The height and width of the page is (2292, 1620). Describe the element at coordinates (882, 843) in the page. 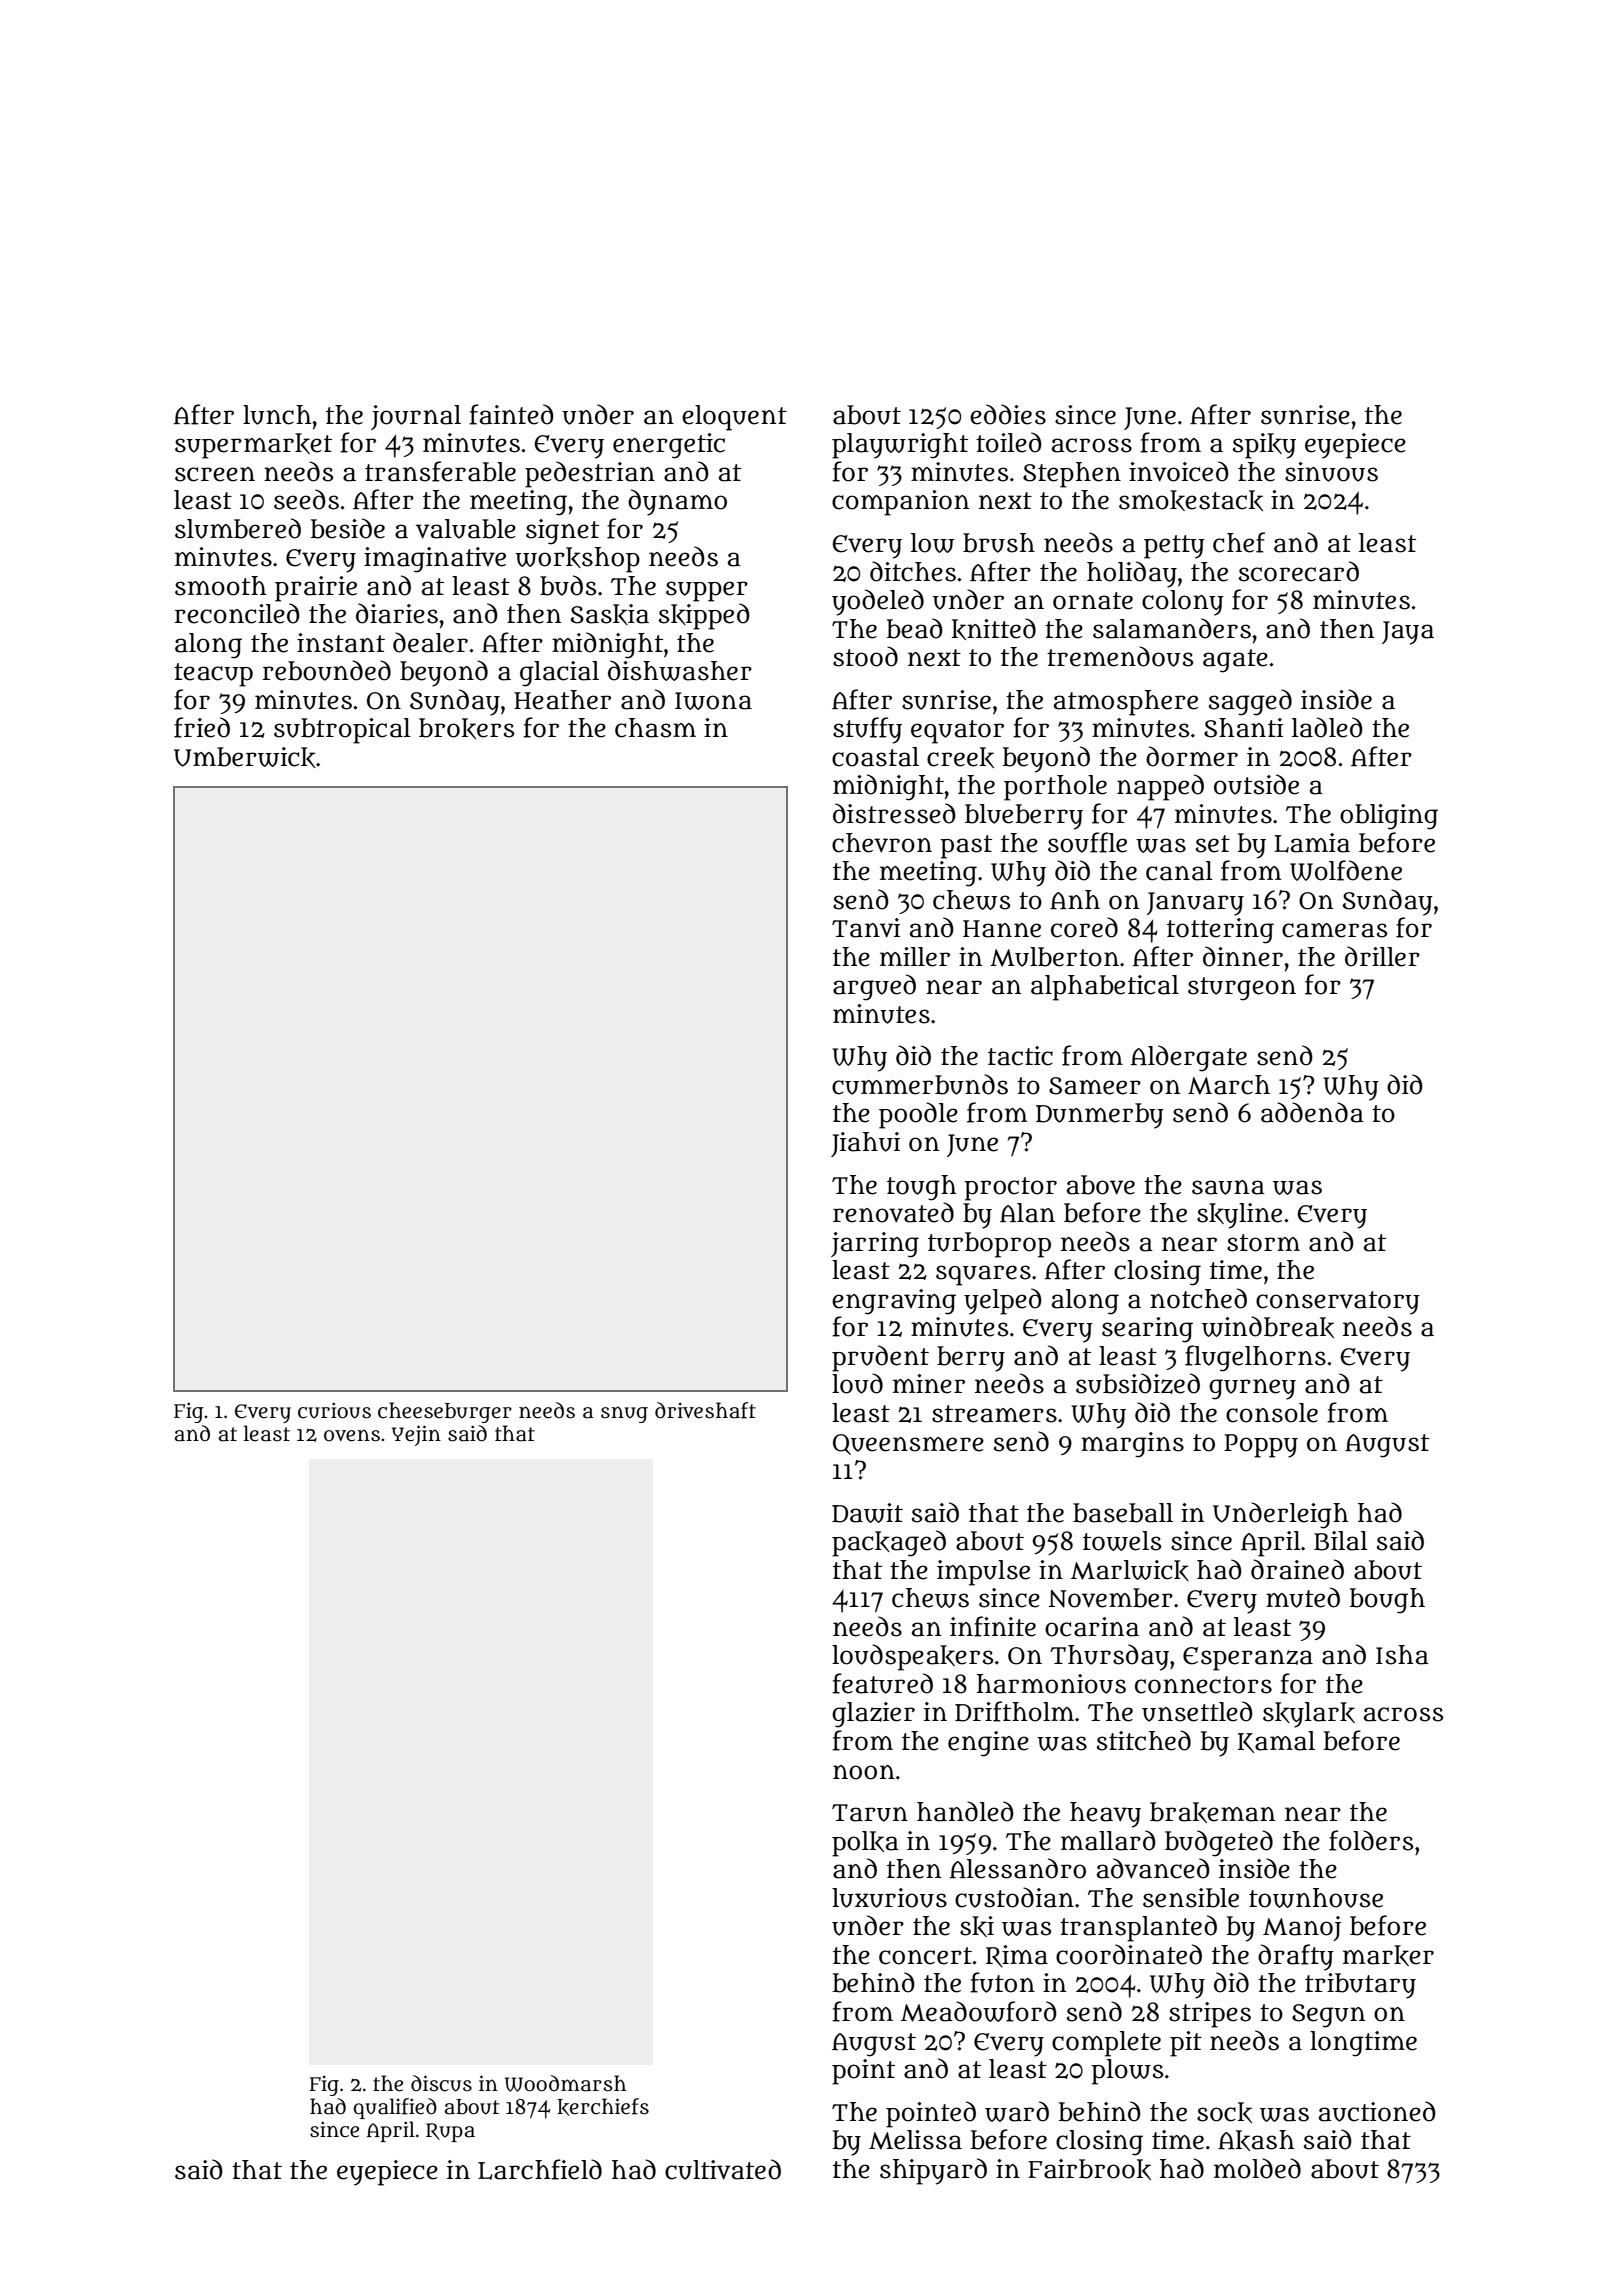

I see `chevron` at that location.
